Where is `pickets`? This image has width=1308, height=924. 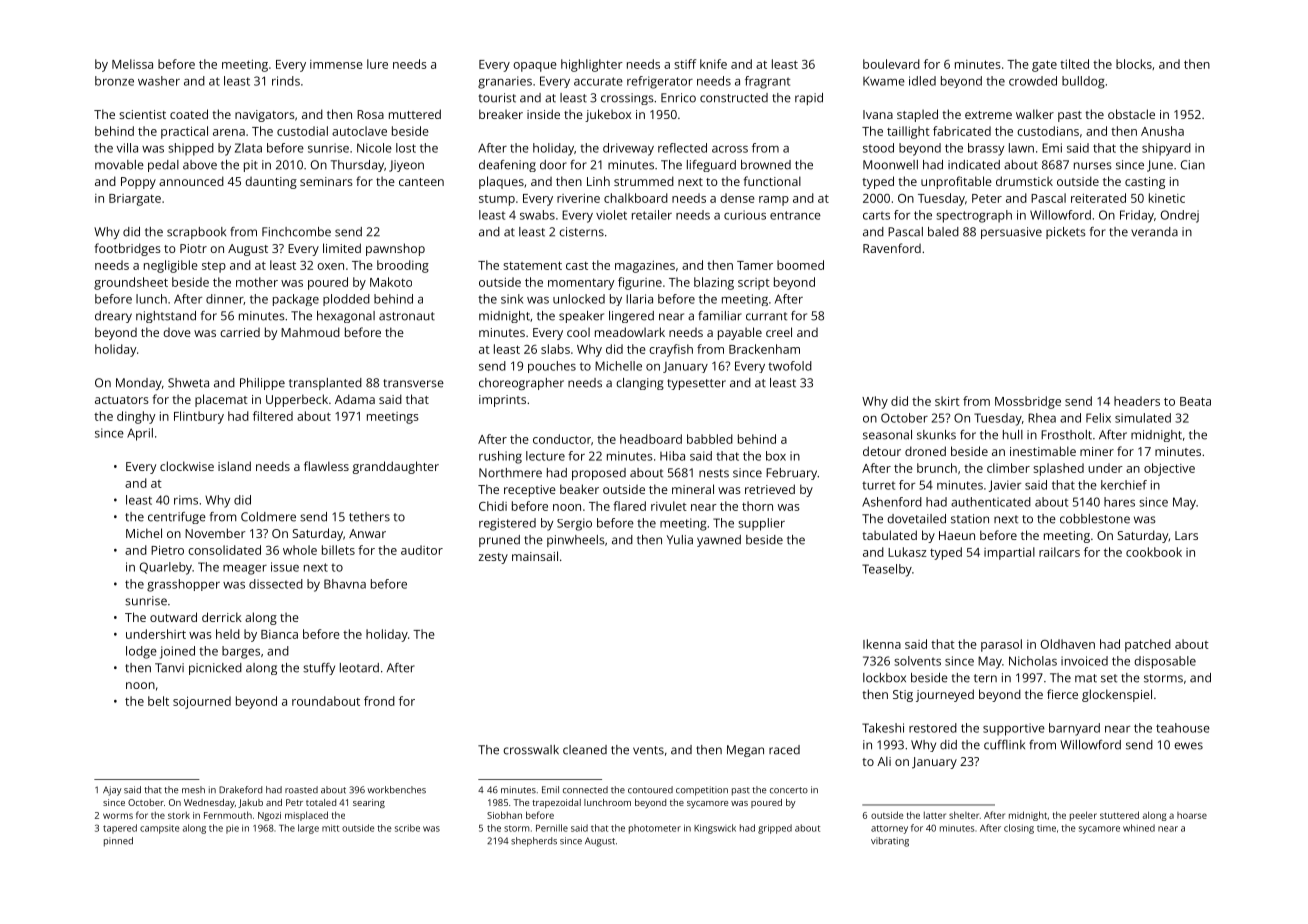
pickets is located at coordinates (1066, 233).
